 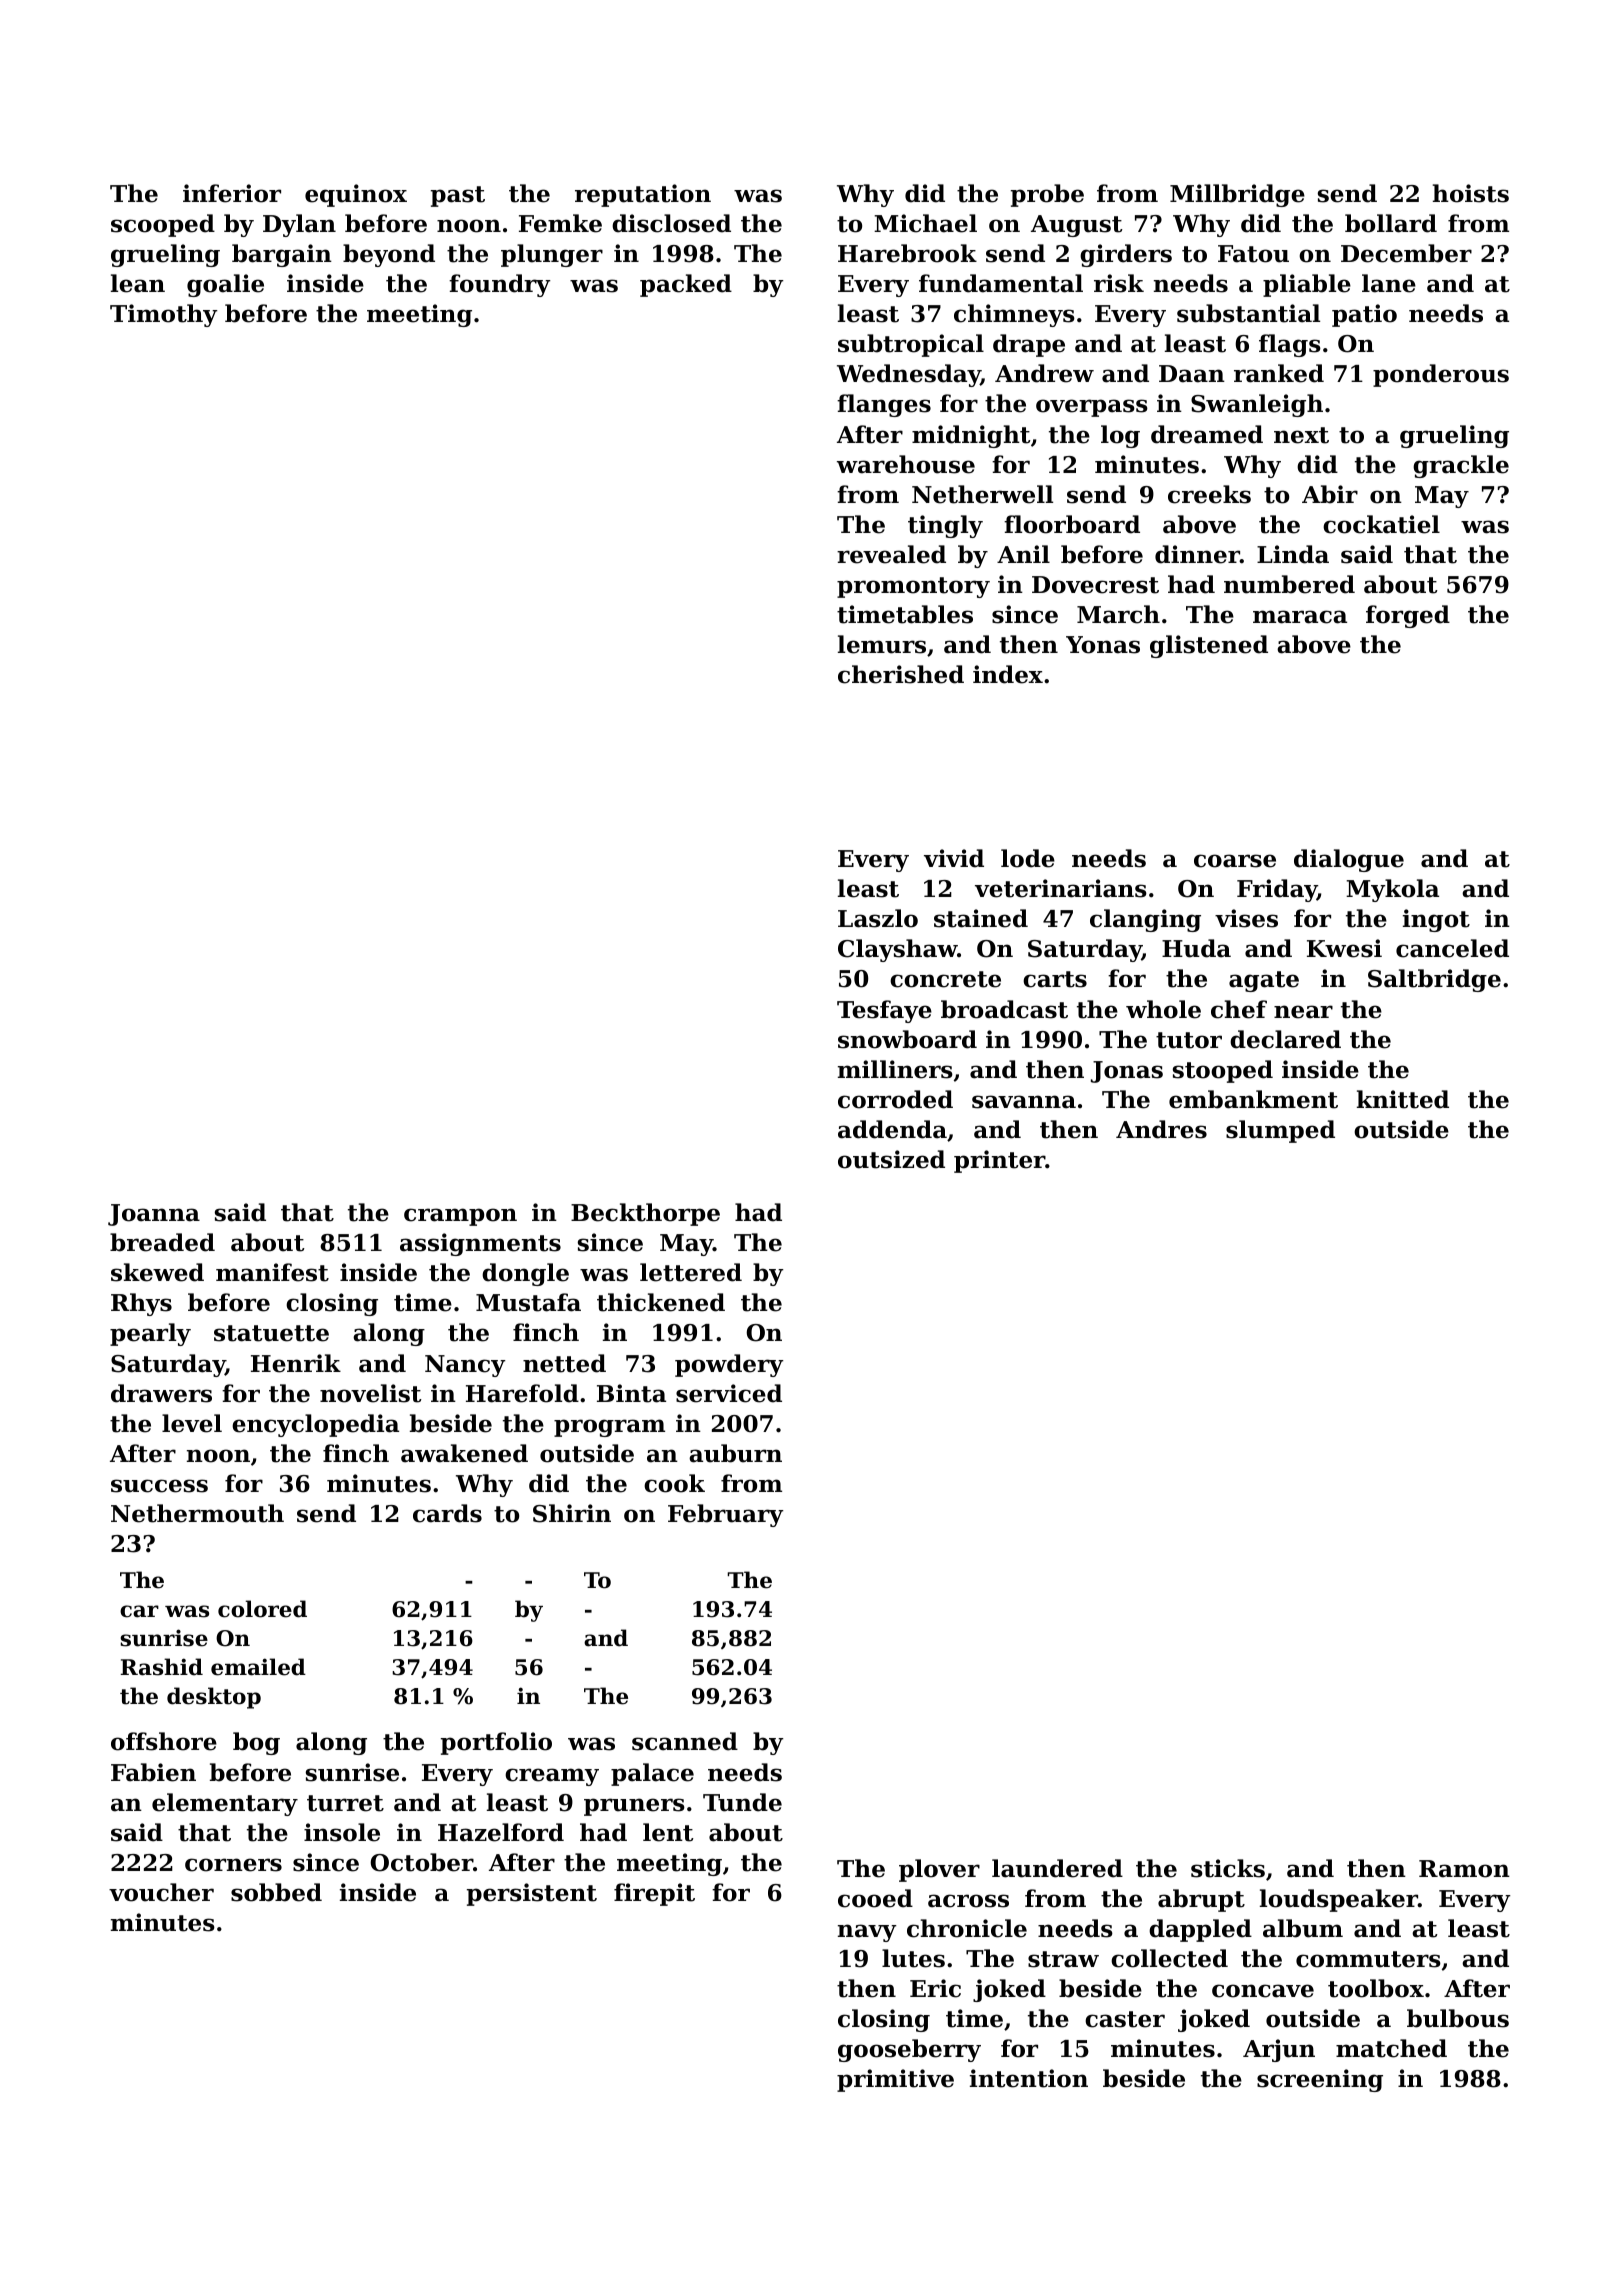 I want to click on February, so click(x=726, y=1515).
